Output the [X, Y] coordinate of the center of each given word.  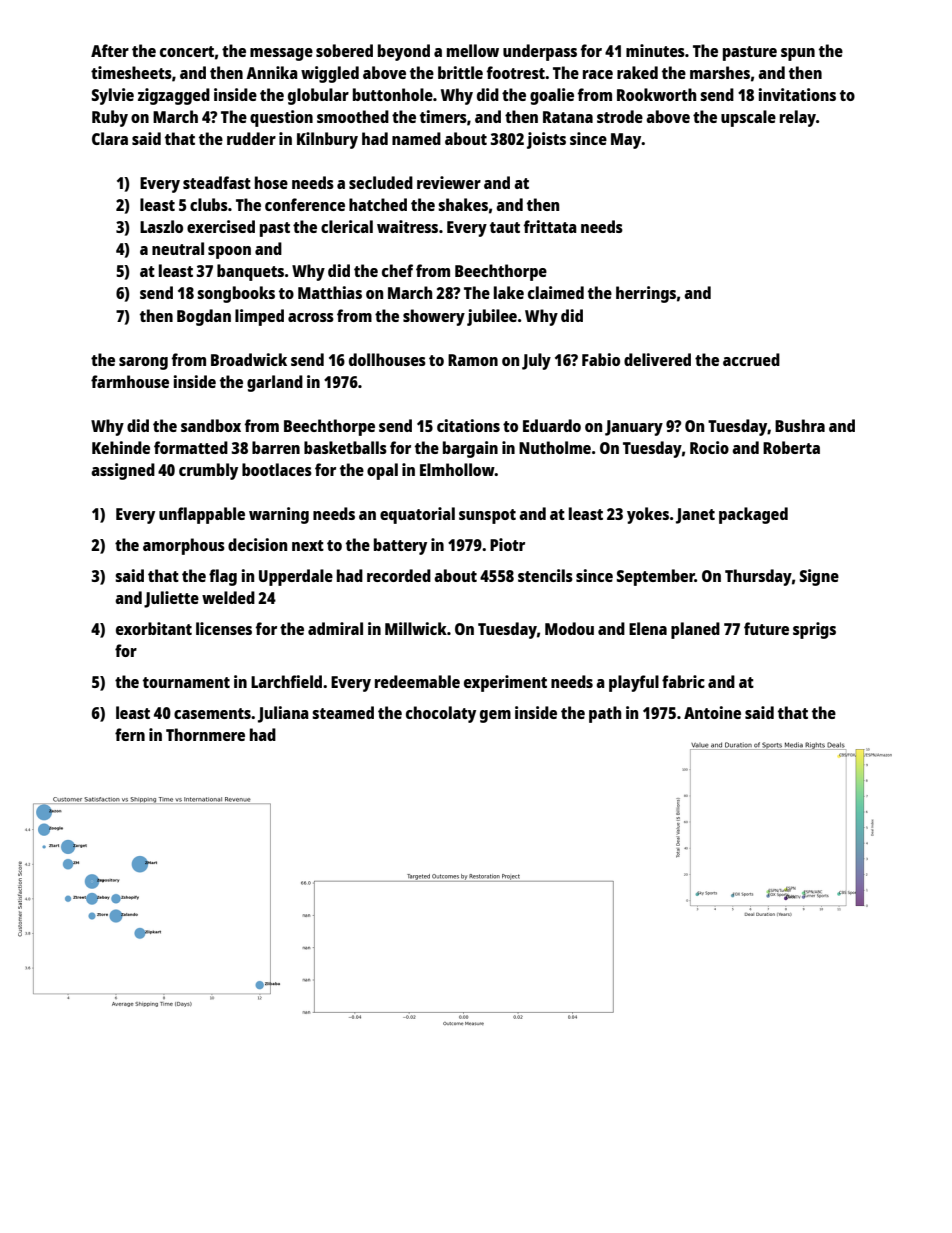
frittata [550, 226]
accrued [751, 359]
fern [130, 734]
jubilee [492, 317]
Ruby [110, 118]
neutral [178, 248]
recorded [399, 575]
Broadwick [249, 359]
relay [798, 118]
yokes [648, 515]
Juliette [171, 599]
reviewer [449, 182]
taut [505, 227]
